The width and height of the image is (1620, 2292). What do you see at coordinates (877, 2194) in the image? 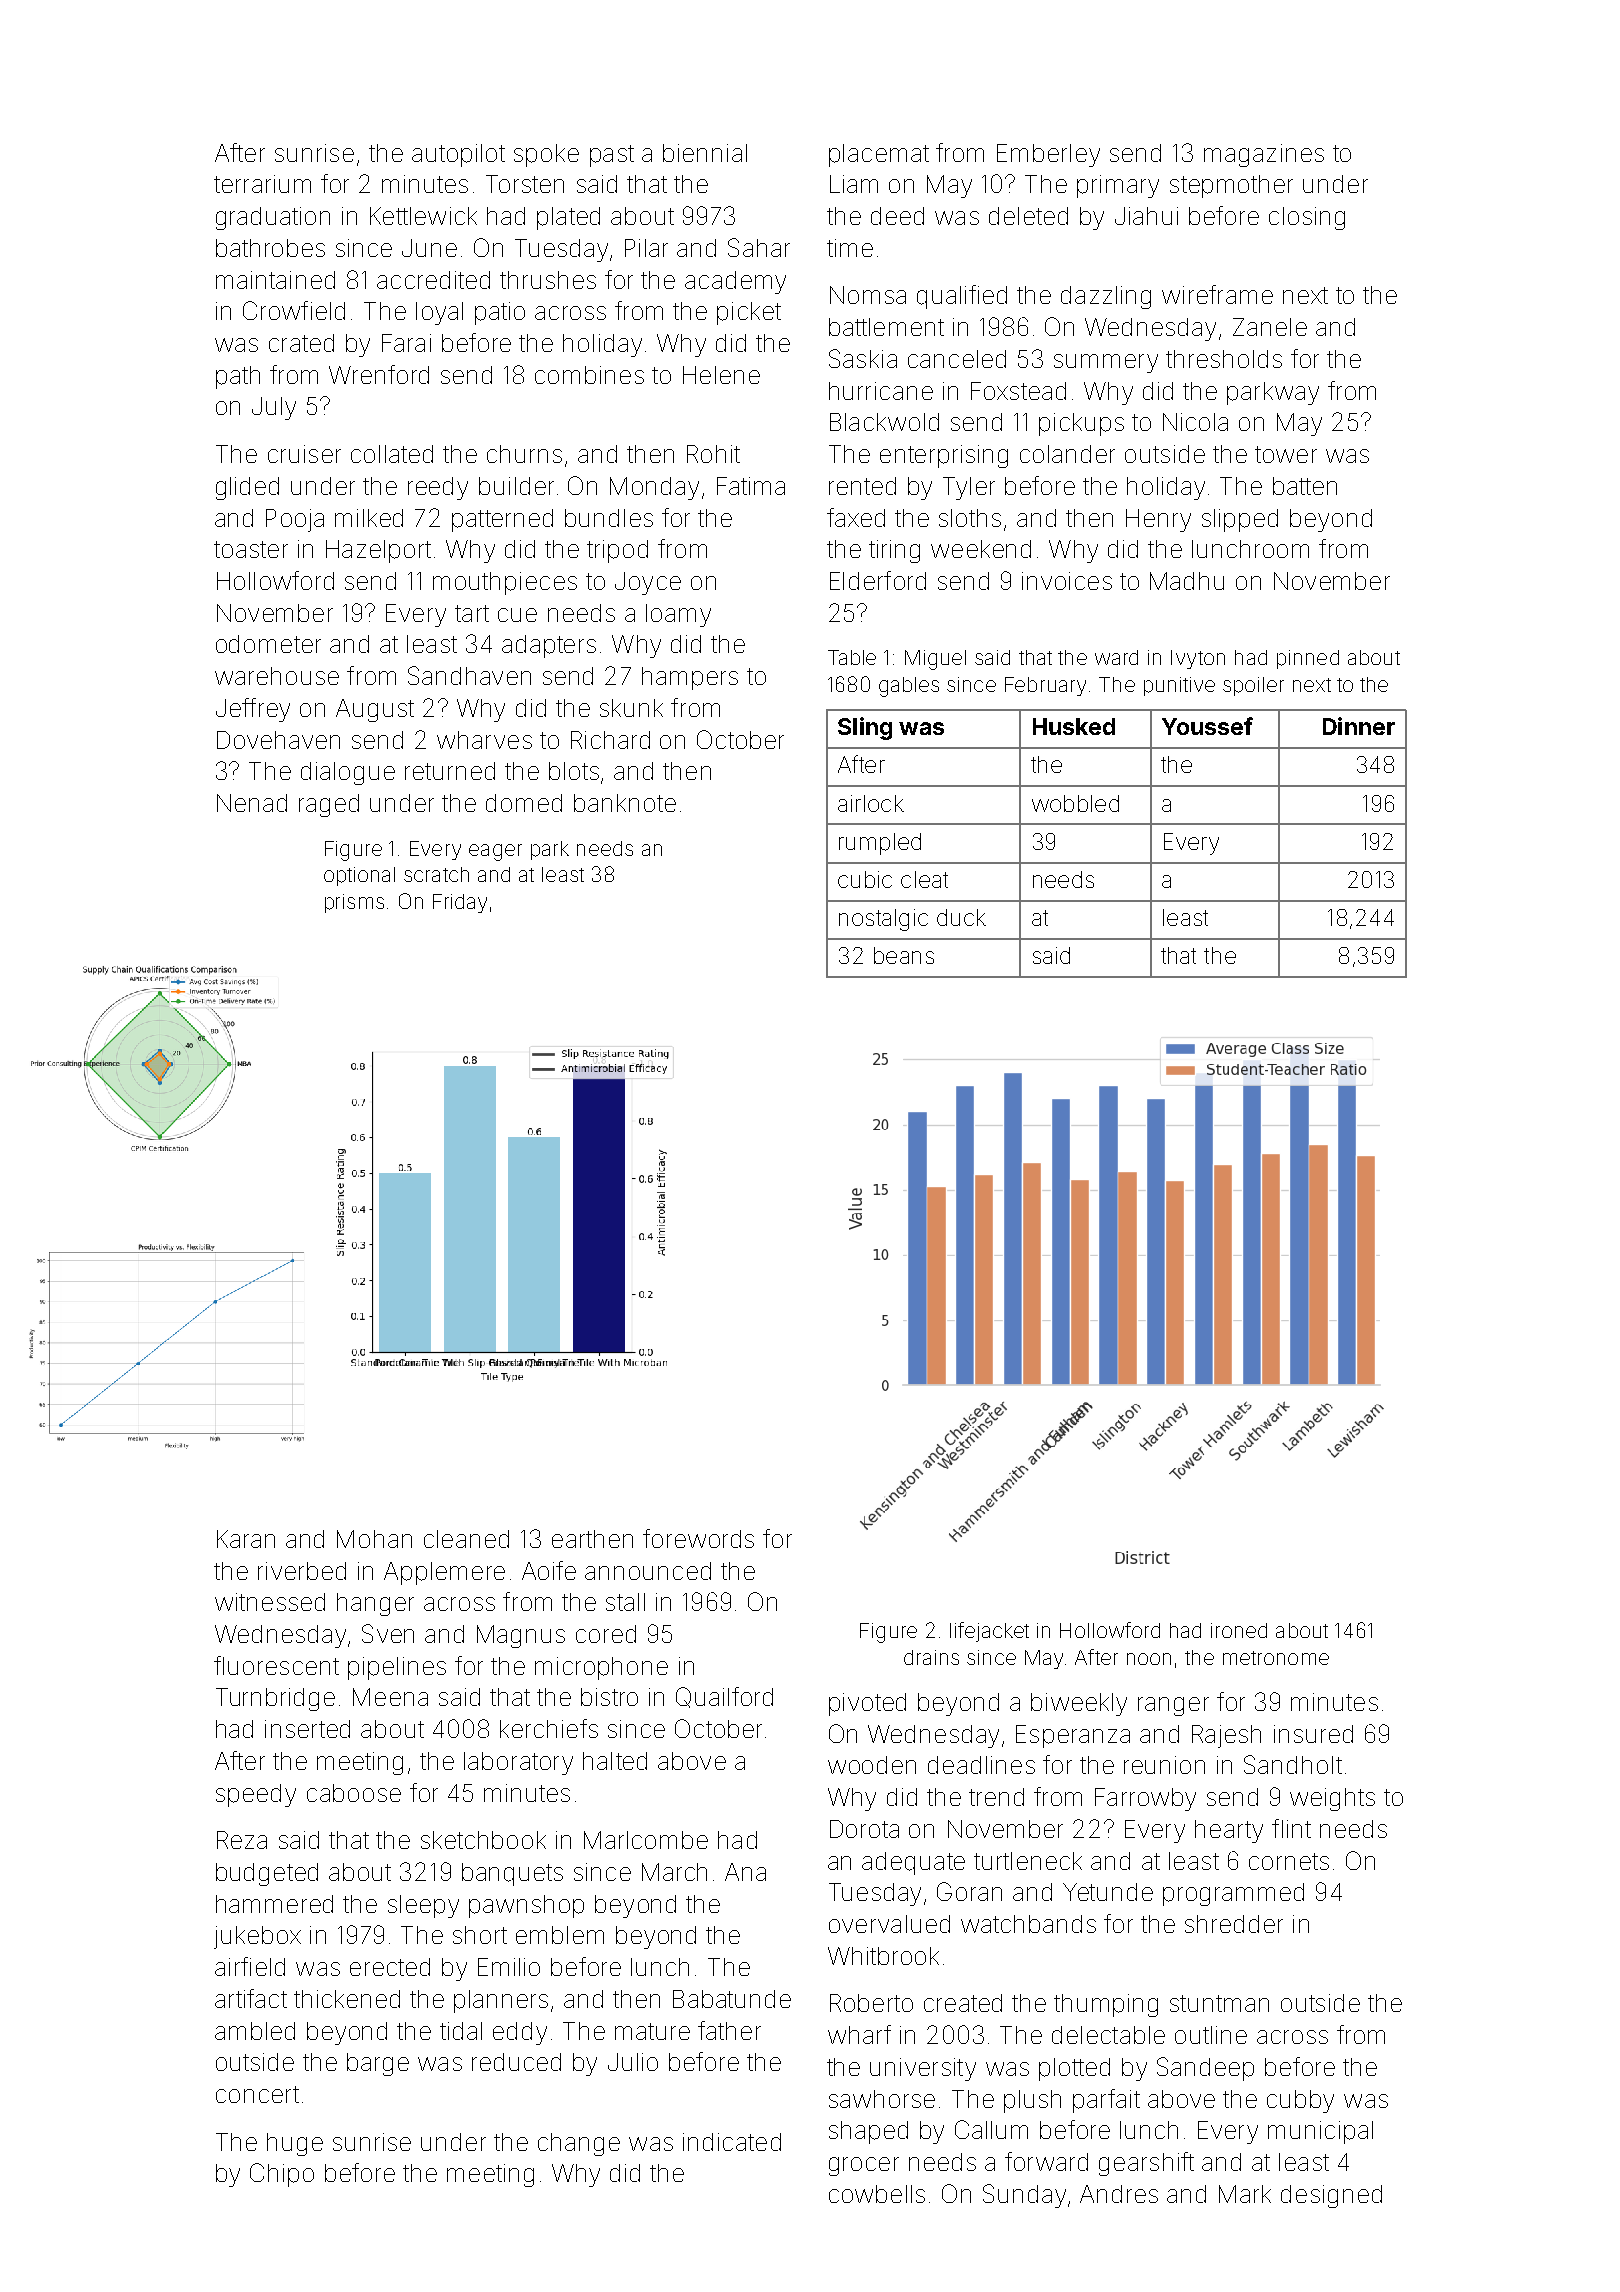
I see `cowbells` at bounding box center [877, 2194].
